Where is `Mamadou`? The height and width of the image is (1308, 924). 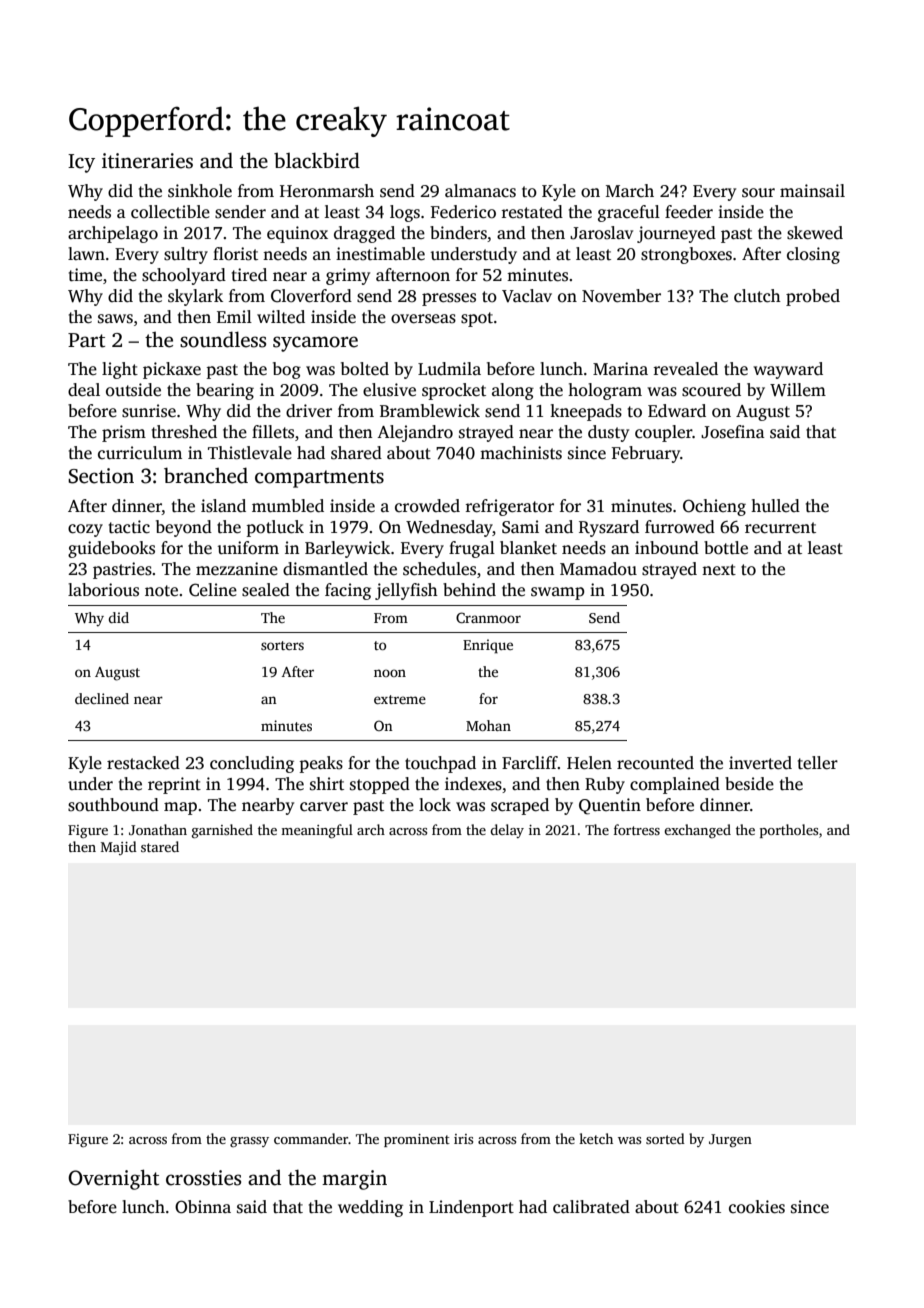
Mamadou is located at coordinates (598, 569).
